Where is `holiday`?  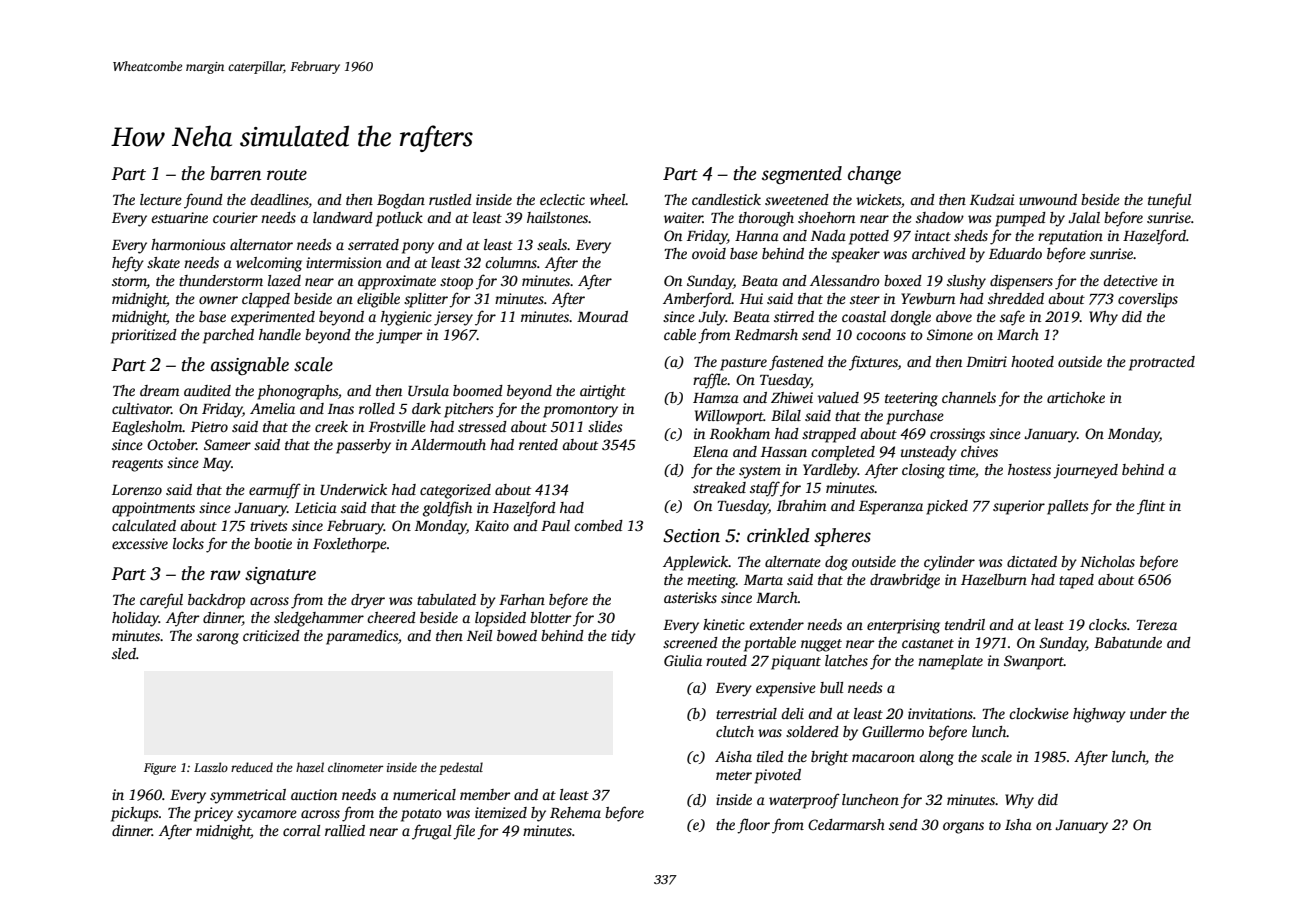 holiday is located at coordinates (135, 619).
